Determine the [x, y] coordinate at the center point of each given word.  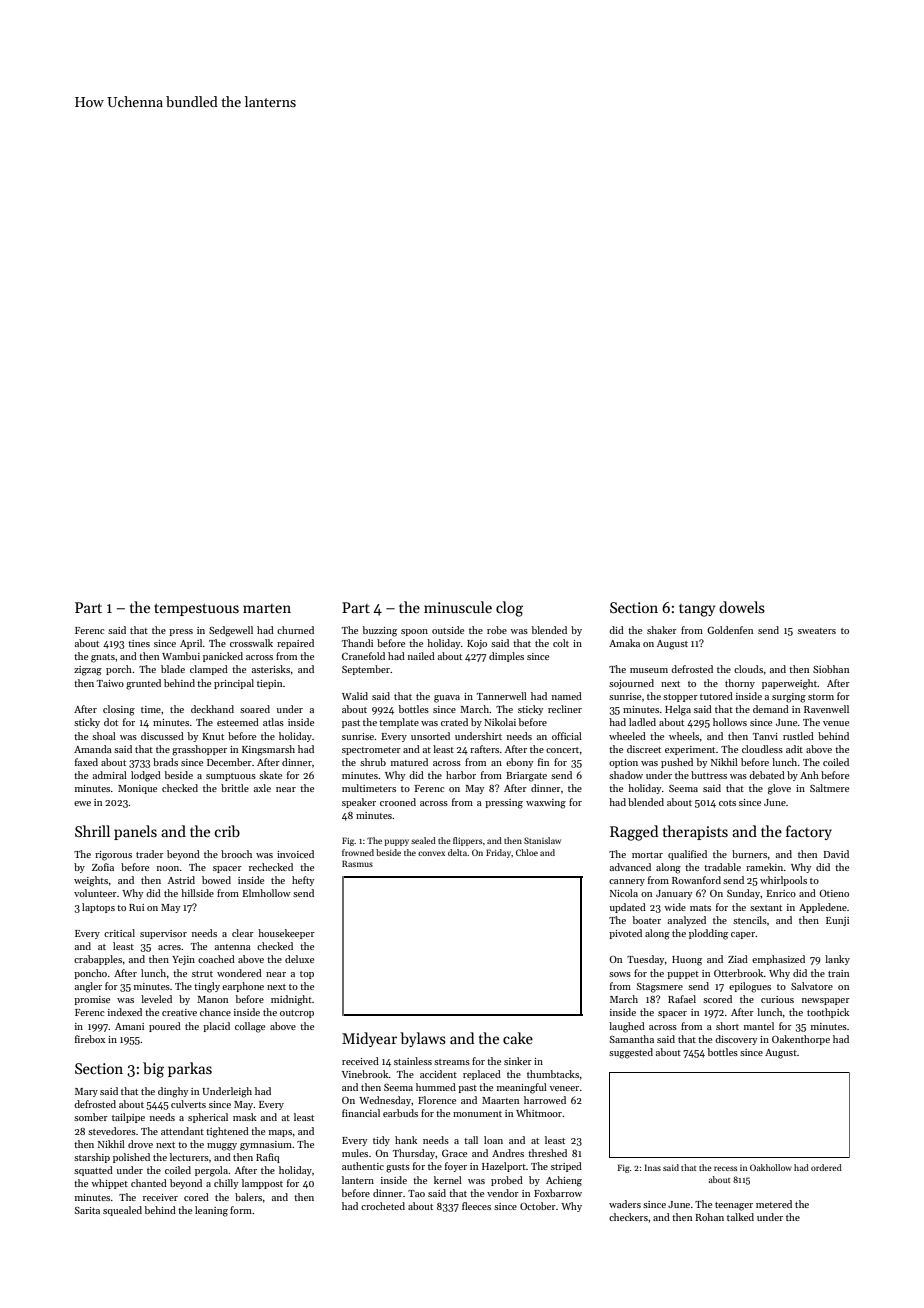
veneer [564, 1088]
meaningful [522, 1088]
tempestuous [196, 609]
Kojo [477, 644]
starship [92, 1158]
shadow [626, 775]
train [838, 973]
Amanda [93, 749]
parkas [190, 1069]
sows [620, 974]
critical [119, 933]
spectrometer [371, 751]
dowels [742, 607]
